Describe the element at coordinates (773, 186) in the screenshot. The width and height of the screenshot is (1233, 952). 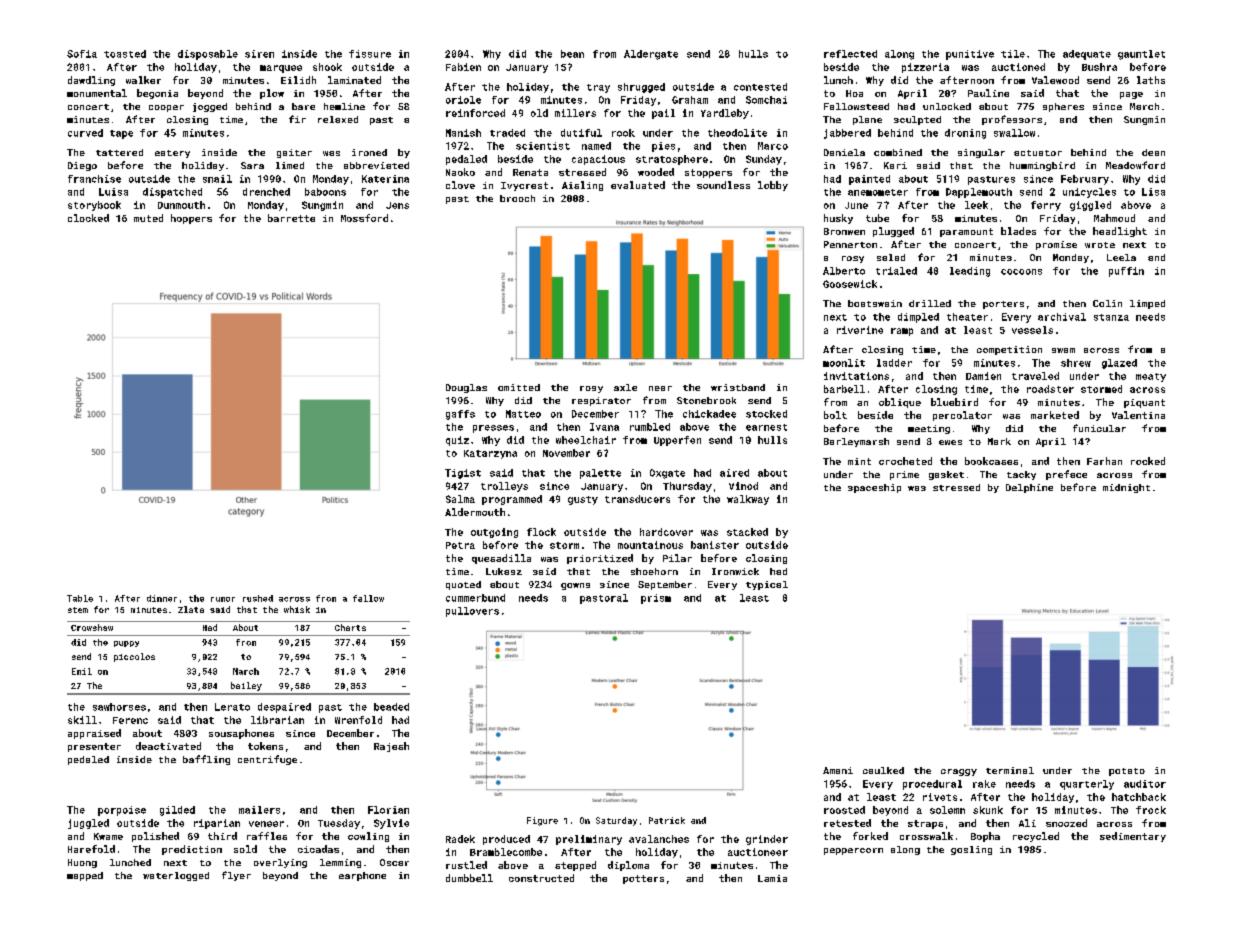
I see `lobby` at that location.
